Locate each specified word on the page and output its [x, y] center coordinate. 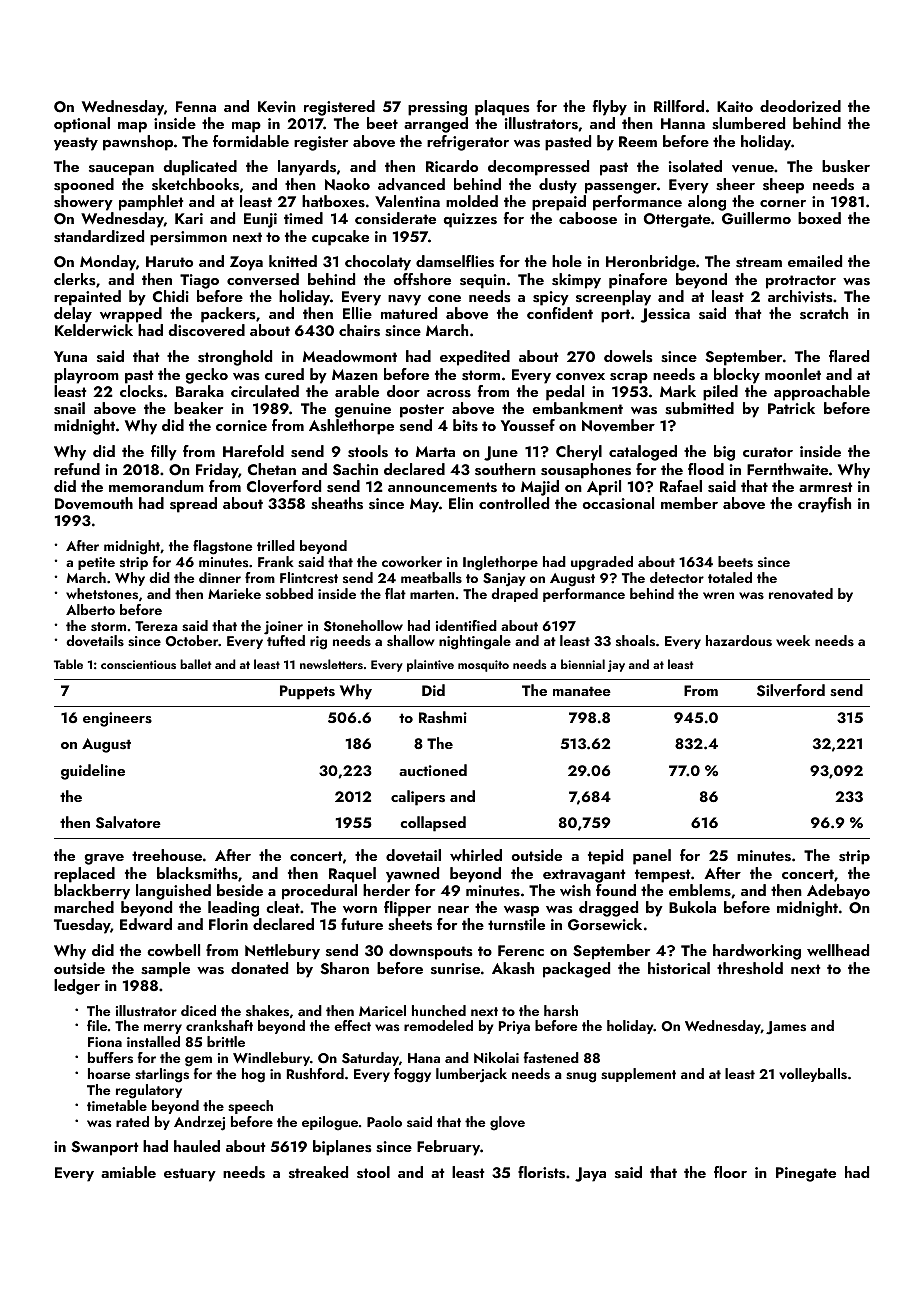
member [689, 503]
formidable [251, 141]
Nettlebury [282, 952]
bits [465, 425]
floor [730, 1172]
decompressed [538, 168]
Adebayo [838, 892]
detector [677, 577]
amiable [128, 1172]
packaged [576, 970]
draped [514, 595]
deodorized [800, 106]
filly [164, 453]
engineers [117, 719]
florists [541, 1172]
